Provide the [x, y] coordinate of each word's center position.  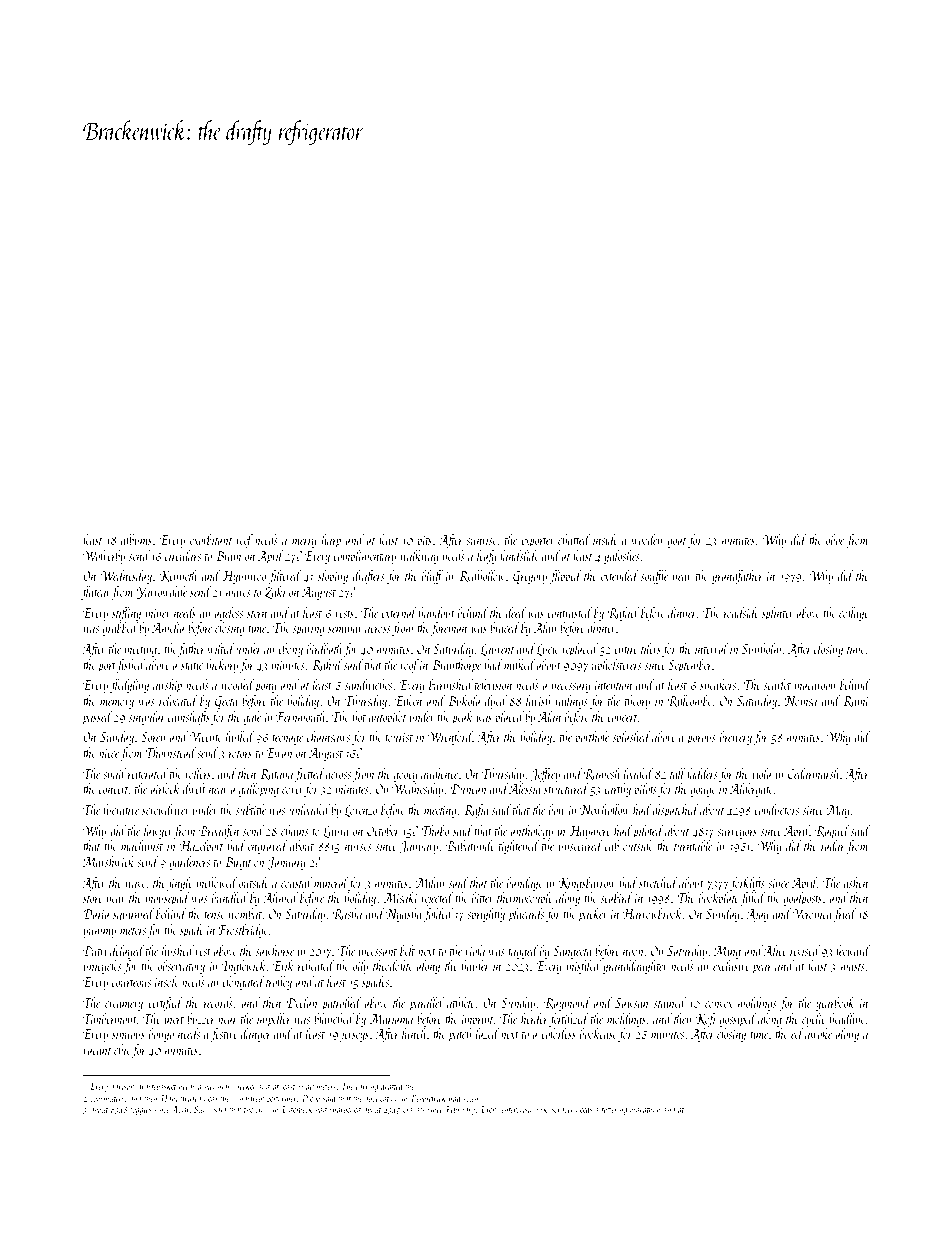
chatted [574, 539]
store [93, 899]
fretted [310, 775]
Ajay [757, 915]
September [690, 666]
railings [571, 702]
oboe [835, 539]
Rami [855, 701]
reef [244, 541]
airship [167, 686]
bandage [525, 884]
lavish [538, 700]
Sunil [203, 1109]
